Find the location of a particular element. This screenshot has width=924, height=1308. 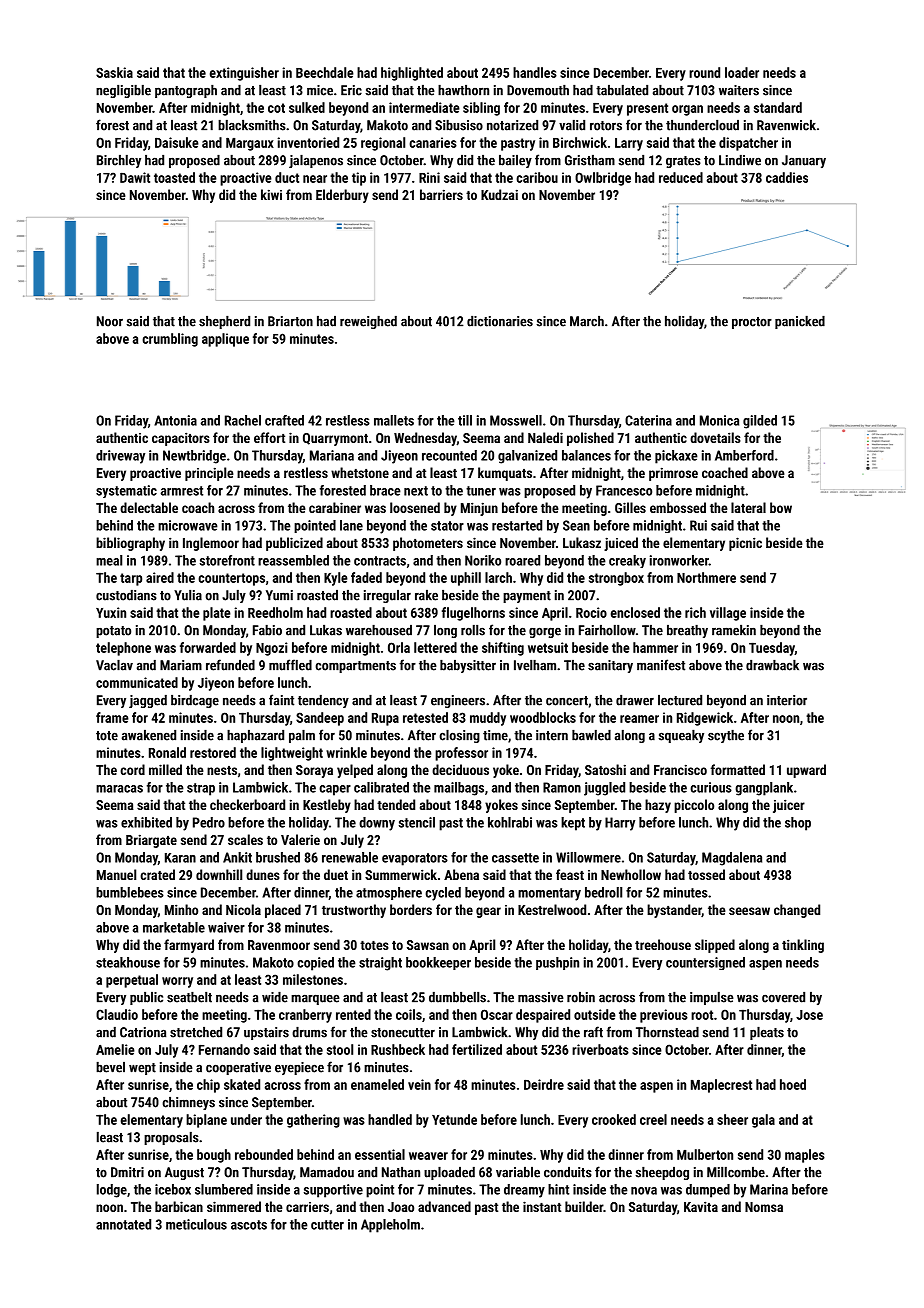

extinguisher is located at coordinates (244, 74).
